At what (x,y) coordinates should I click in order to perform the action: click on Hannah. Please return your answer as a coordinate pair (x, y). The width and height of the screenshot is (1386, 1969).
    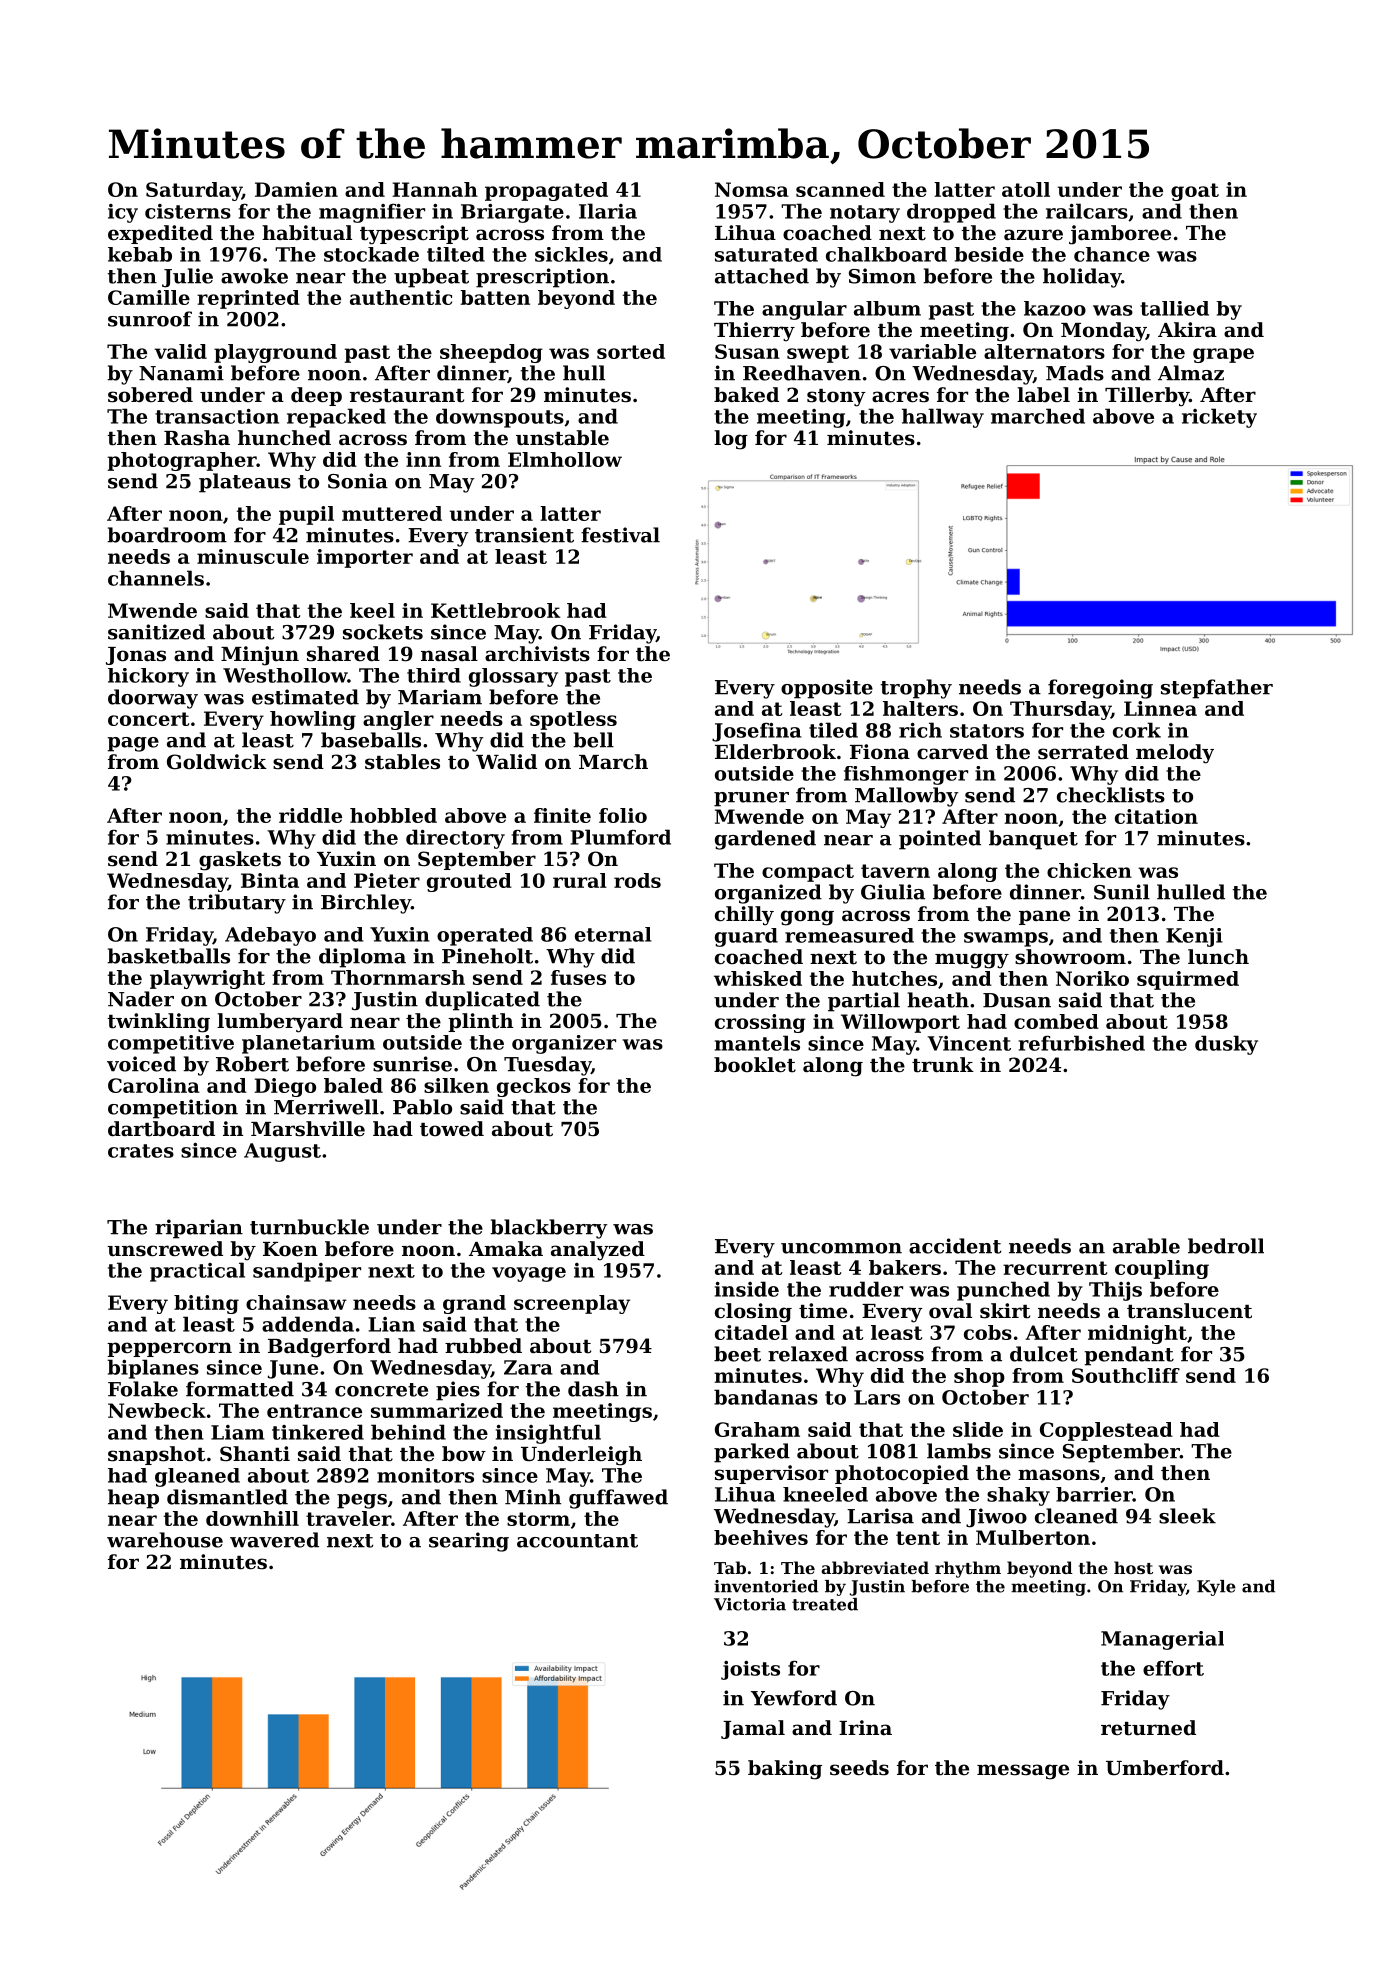
    Looking at the image, I should click on (435, 189).
